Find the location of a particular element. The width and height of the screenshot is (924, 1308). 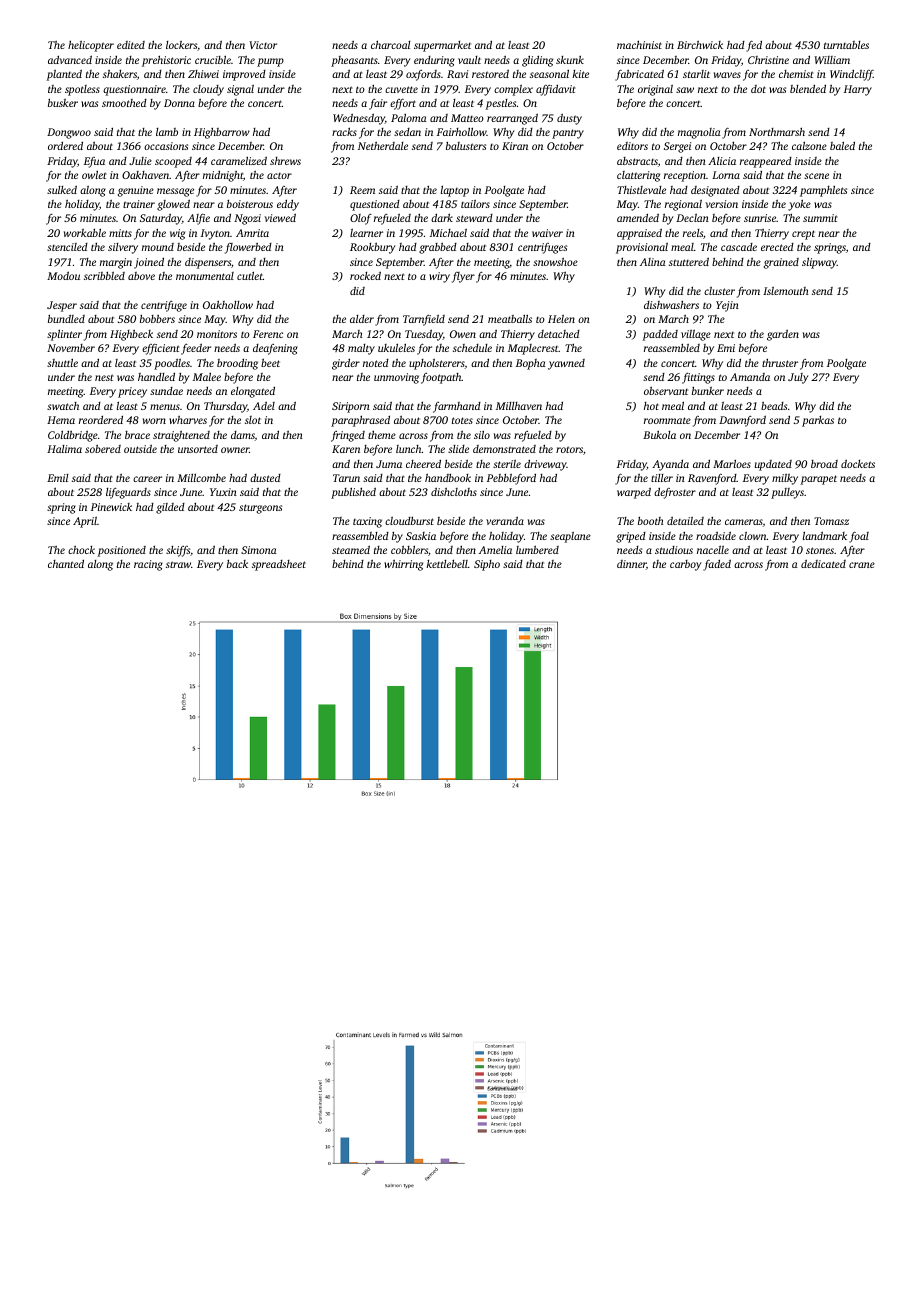

smoothed is located at coordinates (124, 103).
